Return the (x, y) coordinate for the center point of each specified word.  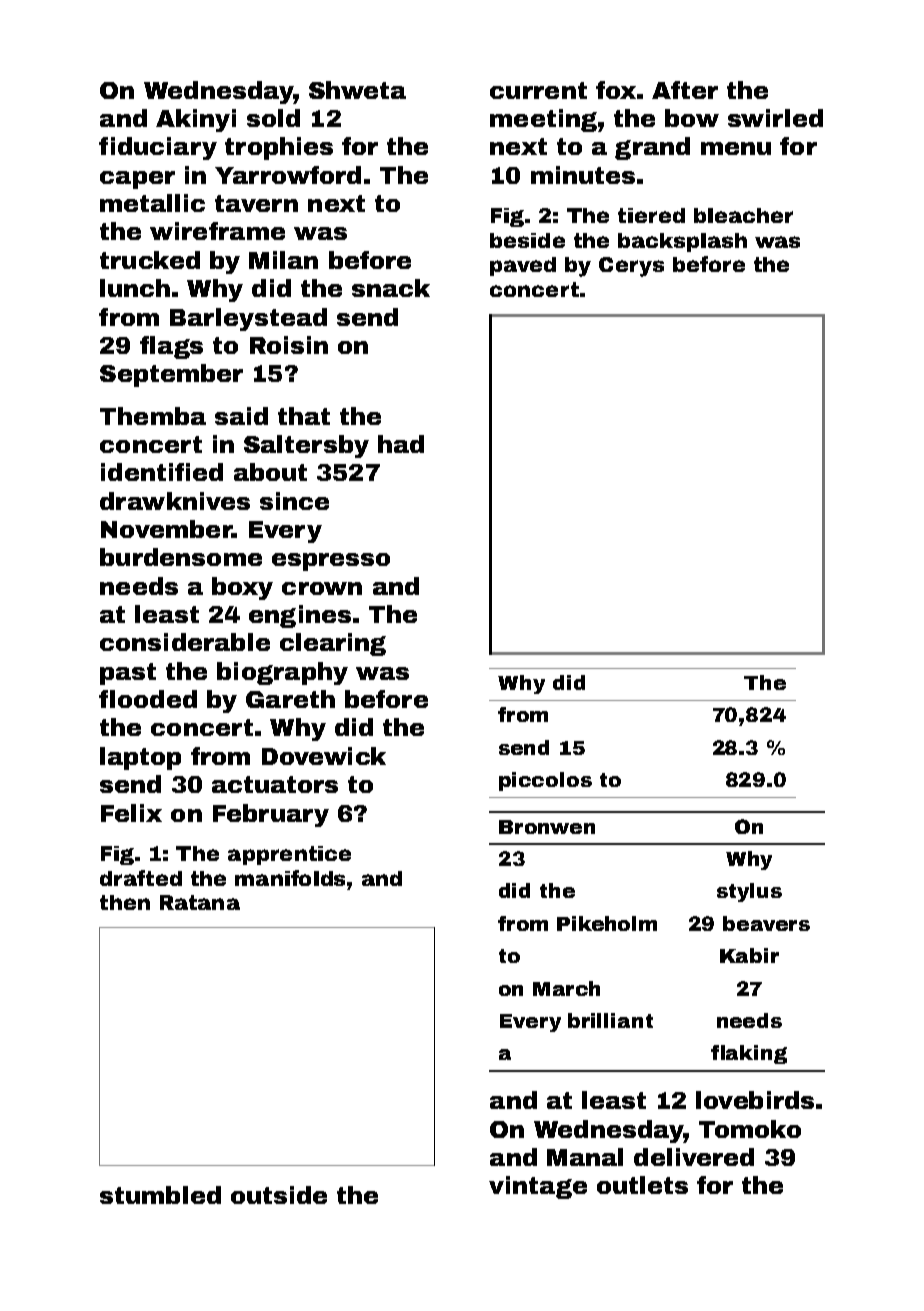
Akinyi (196, 120)
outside (279, 1195)
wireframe (217, 231)
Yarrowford (288, 175)
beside (527, 240)
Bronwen (547, 827)
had (401, 444)
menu (736, 148)
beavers (766, 923)
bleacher (743, 215)
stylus (749, 892)
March (566, 988)
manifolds (290, 878)
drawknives (175, 501)
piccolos (545, 781)
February (271, 815)
